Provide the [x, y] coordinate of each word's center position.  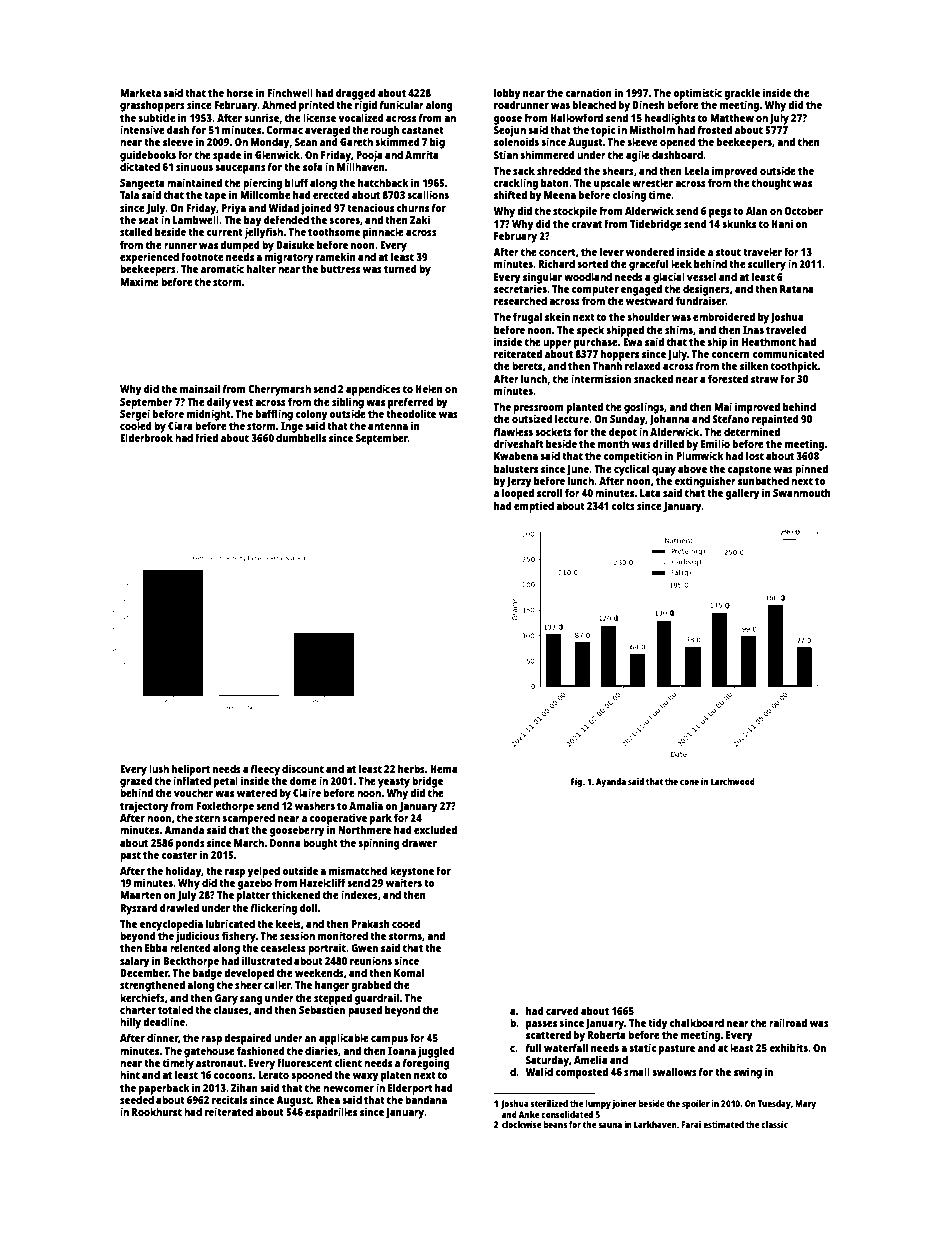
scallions [428, 194]
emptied [534, 507]
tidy [658, 1024]
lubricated [230, 923]
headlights [670, 119]
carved [562, 1010]
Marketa [140, 92]
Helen [429, 388]
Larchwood [733, 781]
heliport [191, 770]
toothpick [794, 367]
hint [130, 1074]
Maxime [139, 281]
